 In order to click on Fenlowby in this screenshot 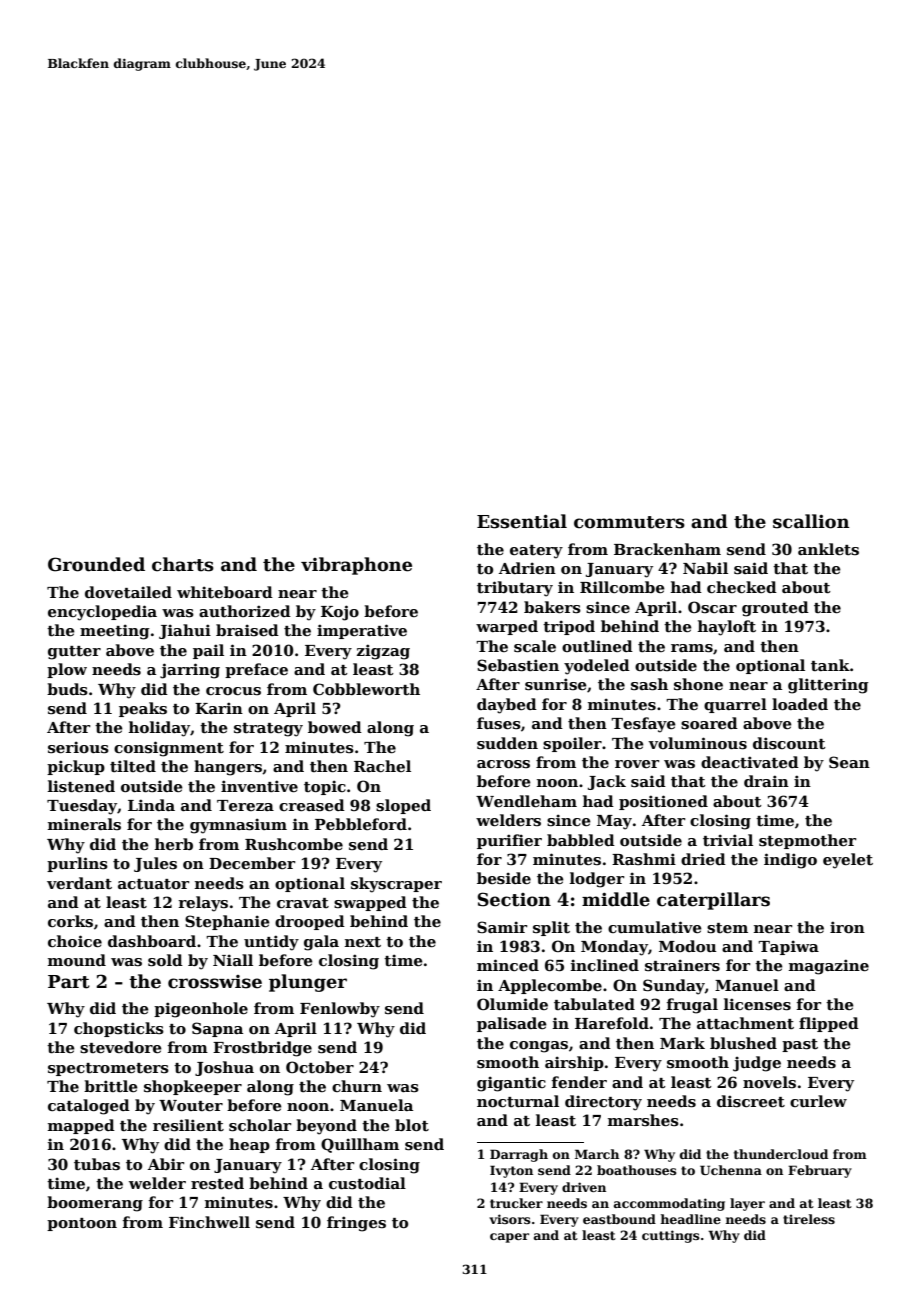, I will do `click(340, 1010)`.
